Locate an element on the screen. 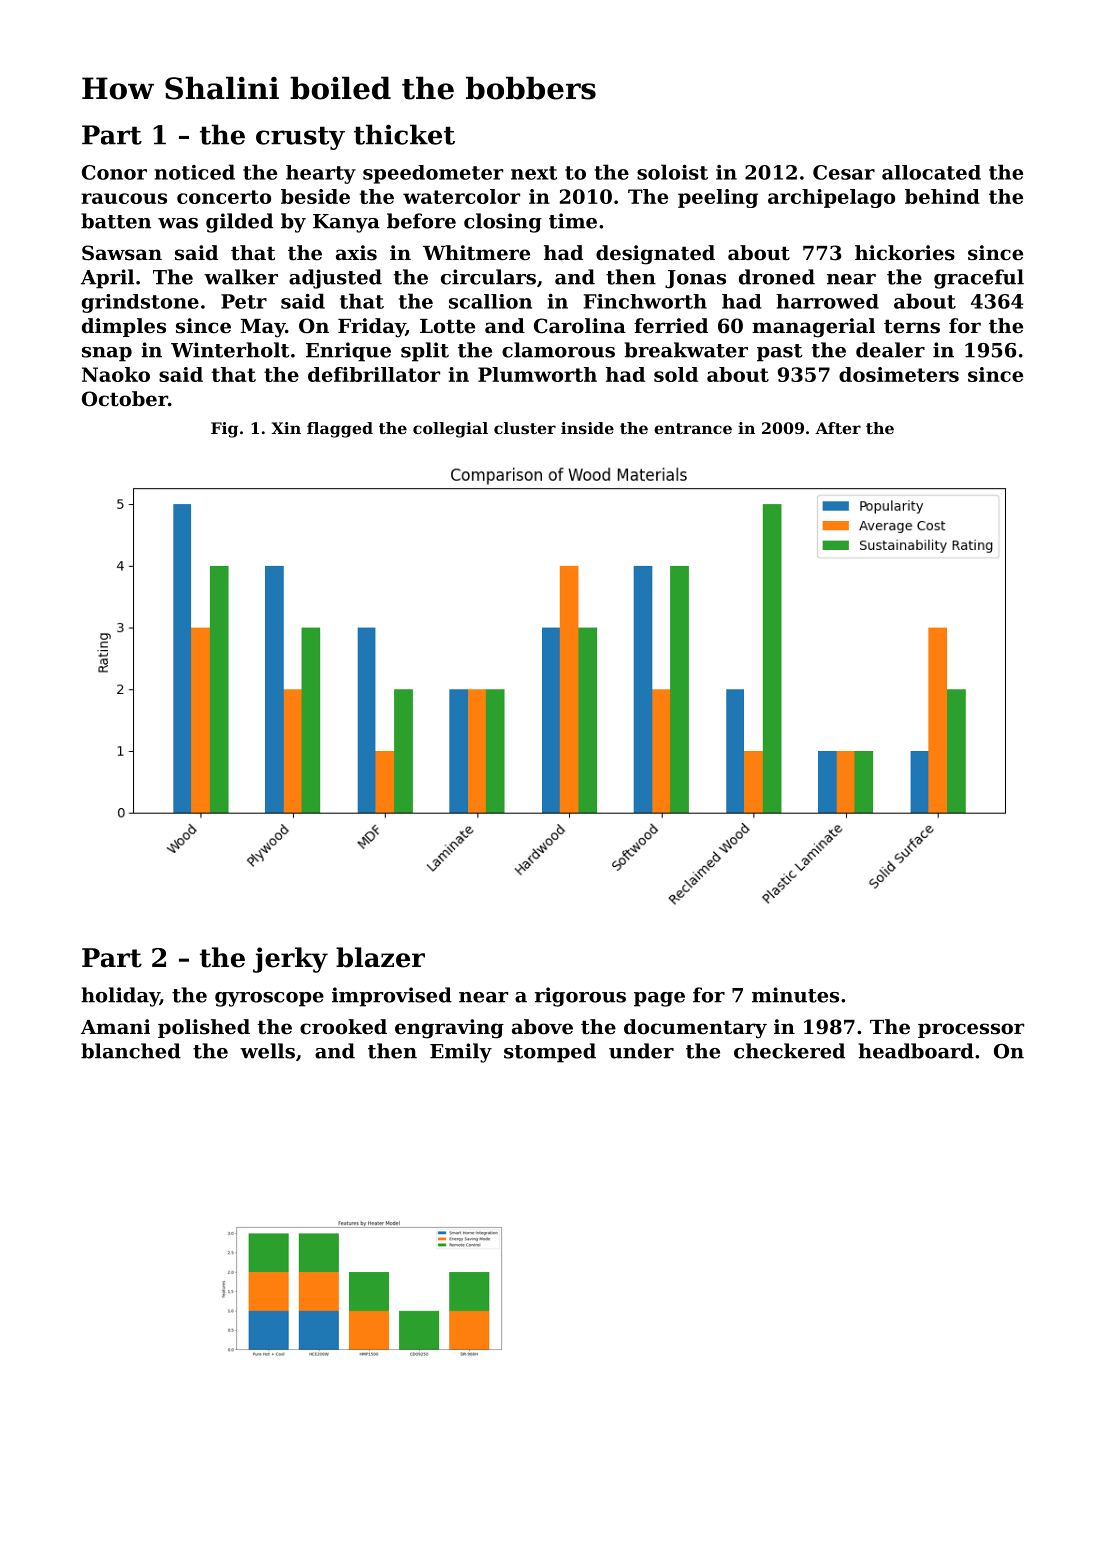  collegial is located at coordinates (450, 430).
